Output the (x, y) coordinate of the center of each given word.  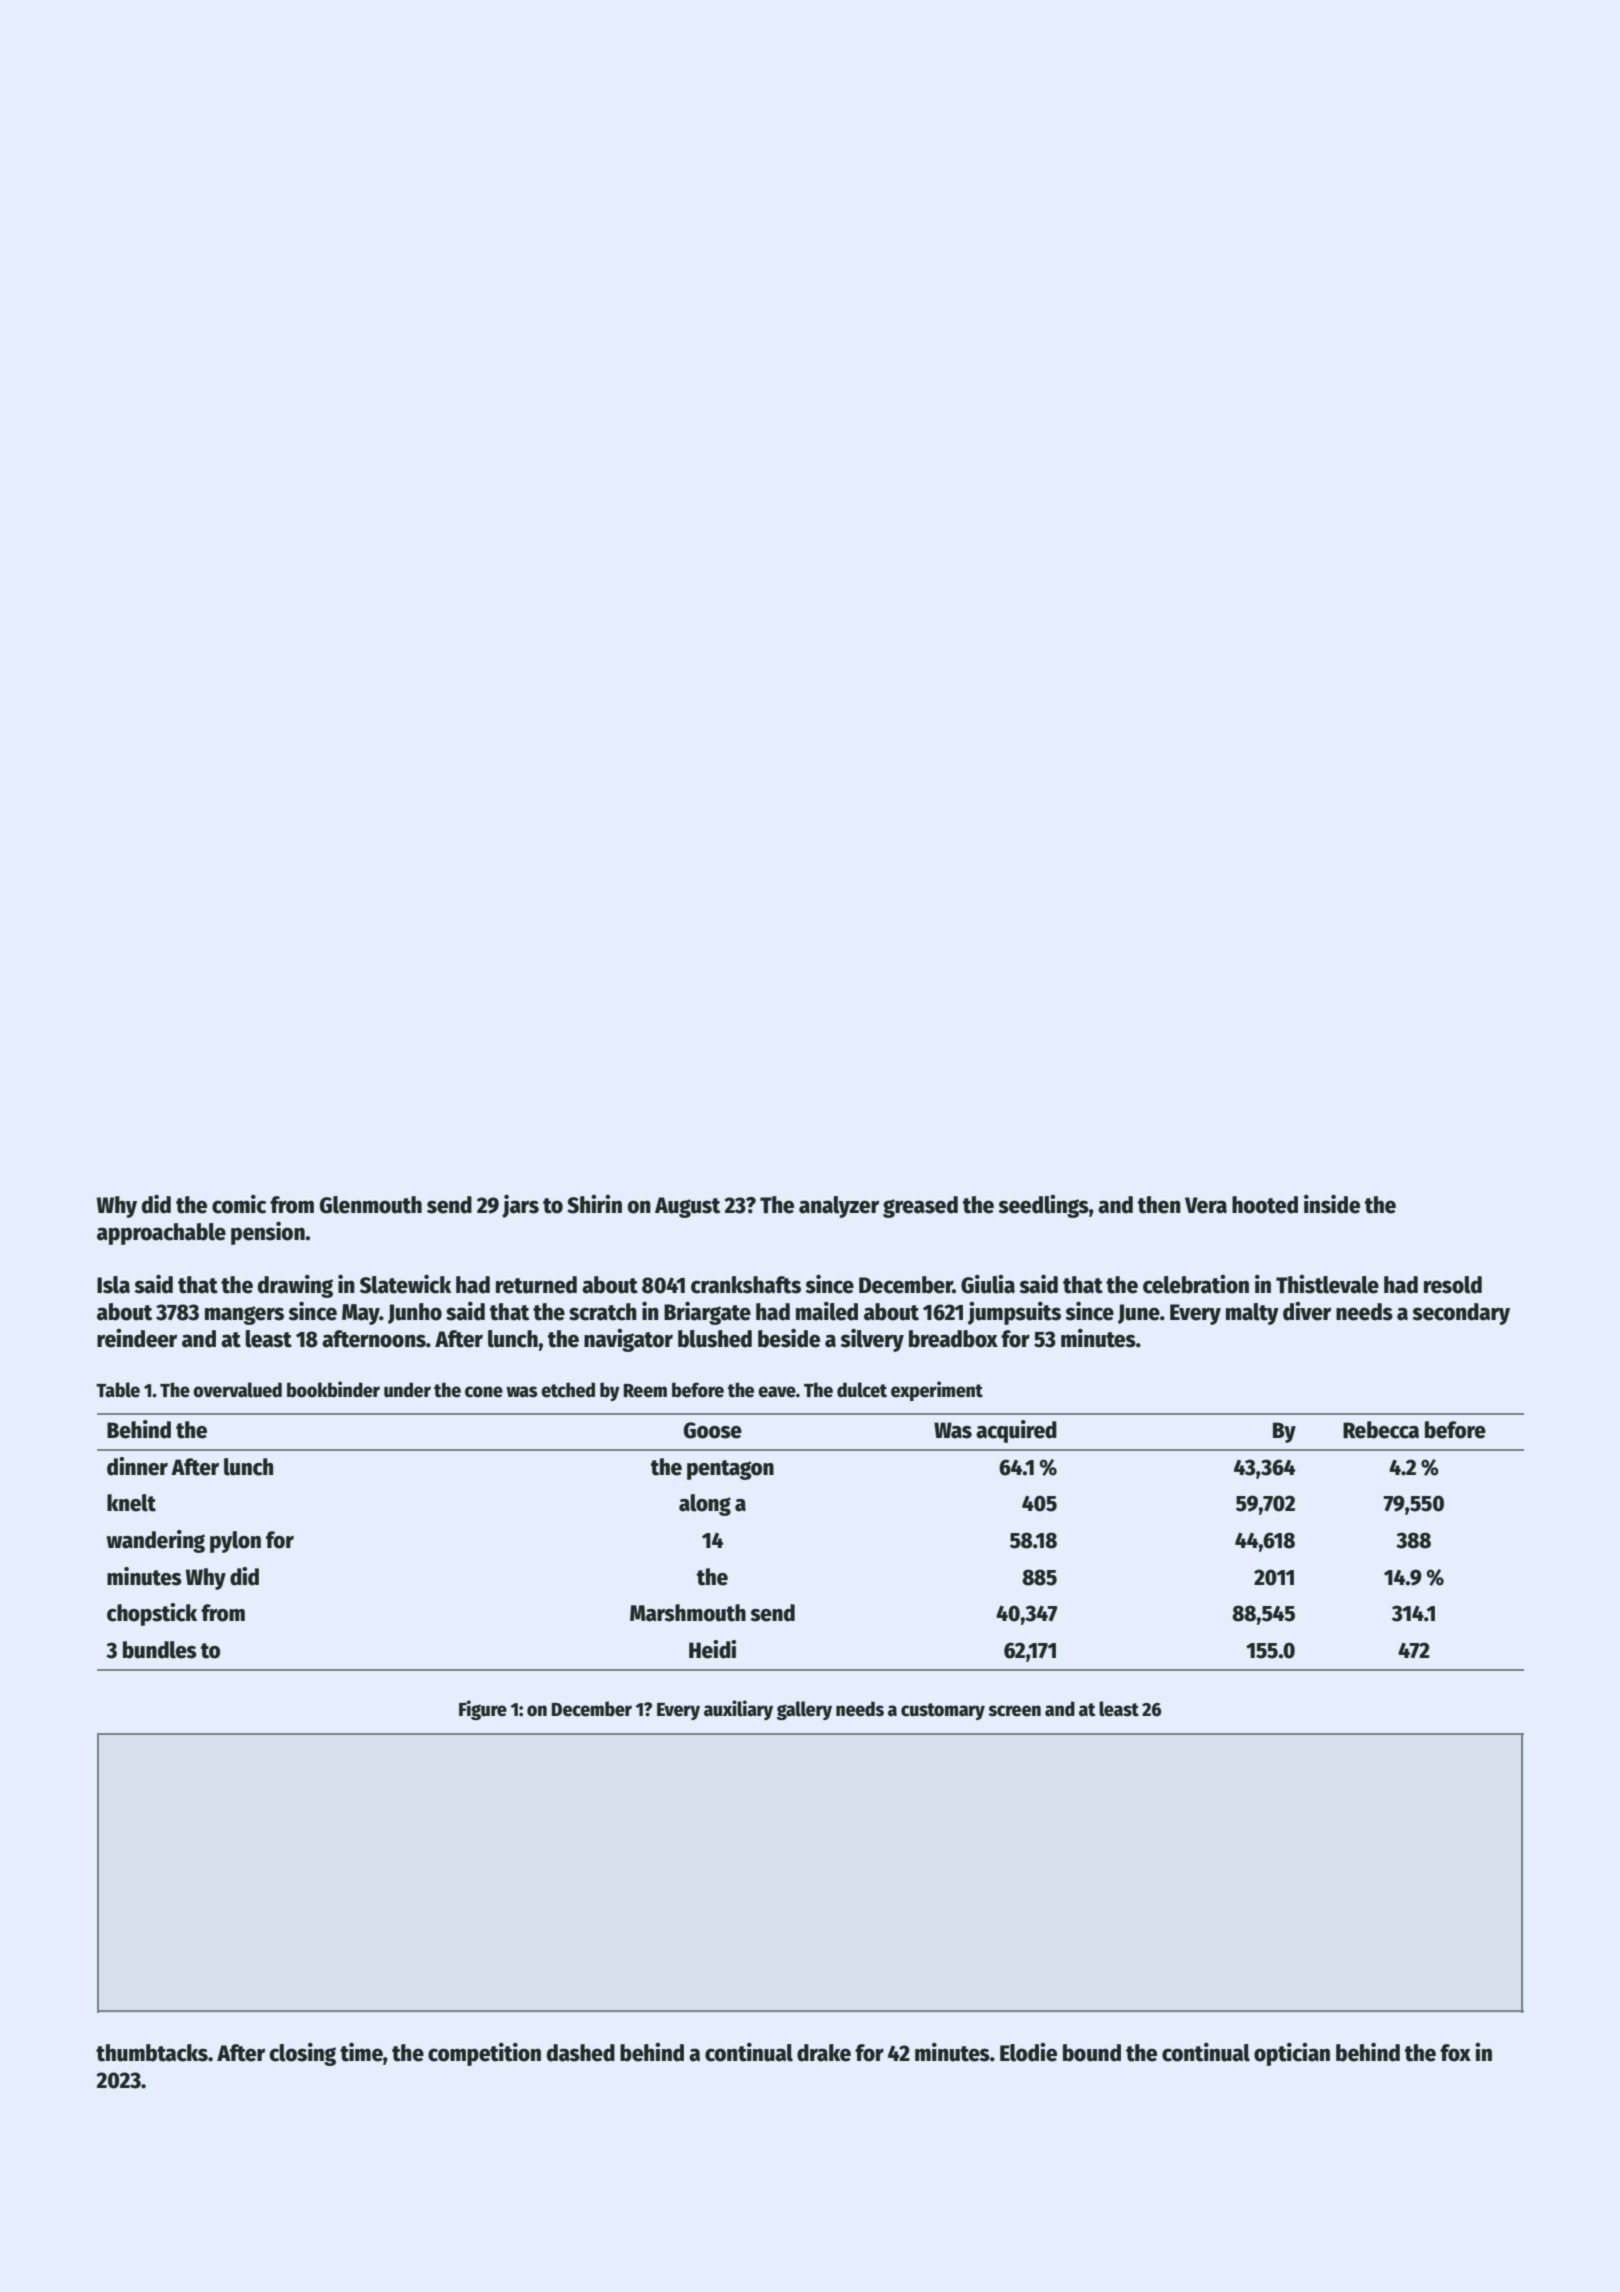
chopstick (152, 1614)
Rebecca (1381, 1430)
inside (1332, 1204)
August (687, 1207)
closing (302, 2054)
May (361, 1314)
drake (824, 2053)
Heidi (712, 1649)
